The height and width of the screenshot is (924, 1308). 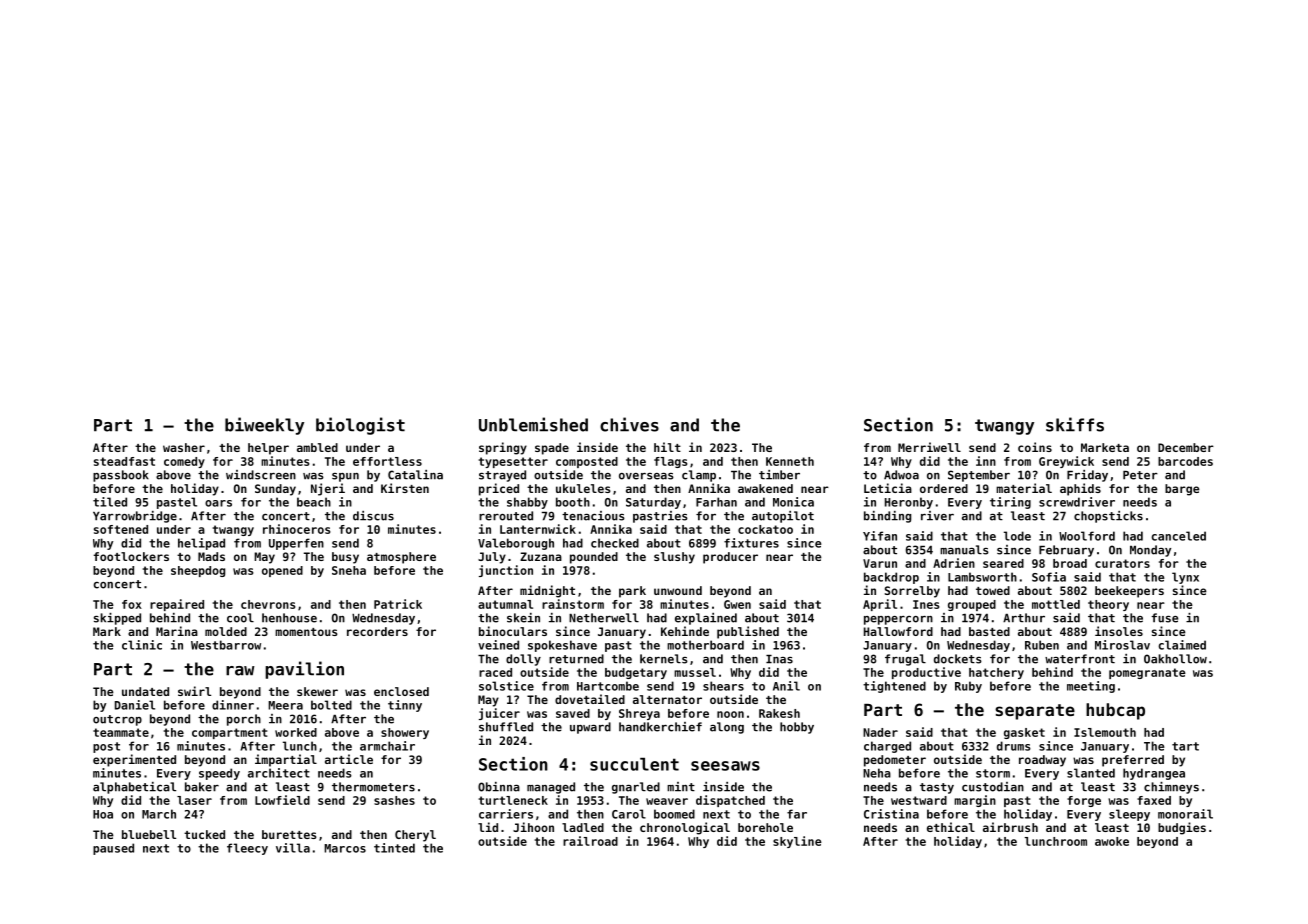 What do you see at coordinates (593, 516) in the screenshot?
I see `tenacious` at bounding box center [593, 516].
